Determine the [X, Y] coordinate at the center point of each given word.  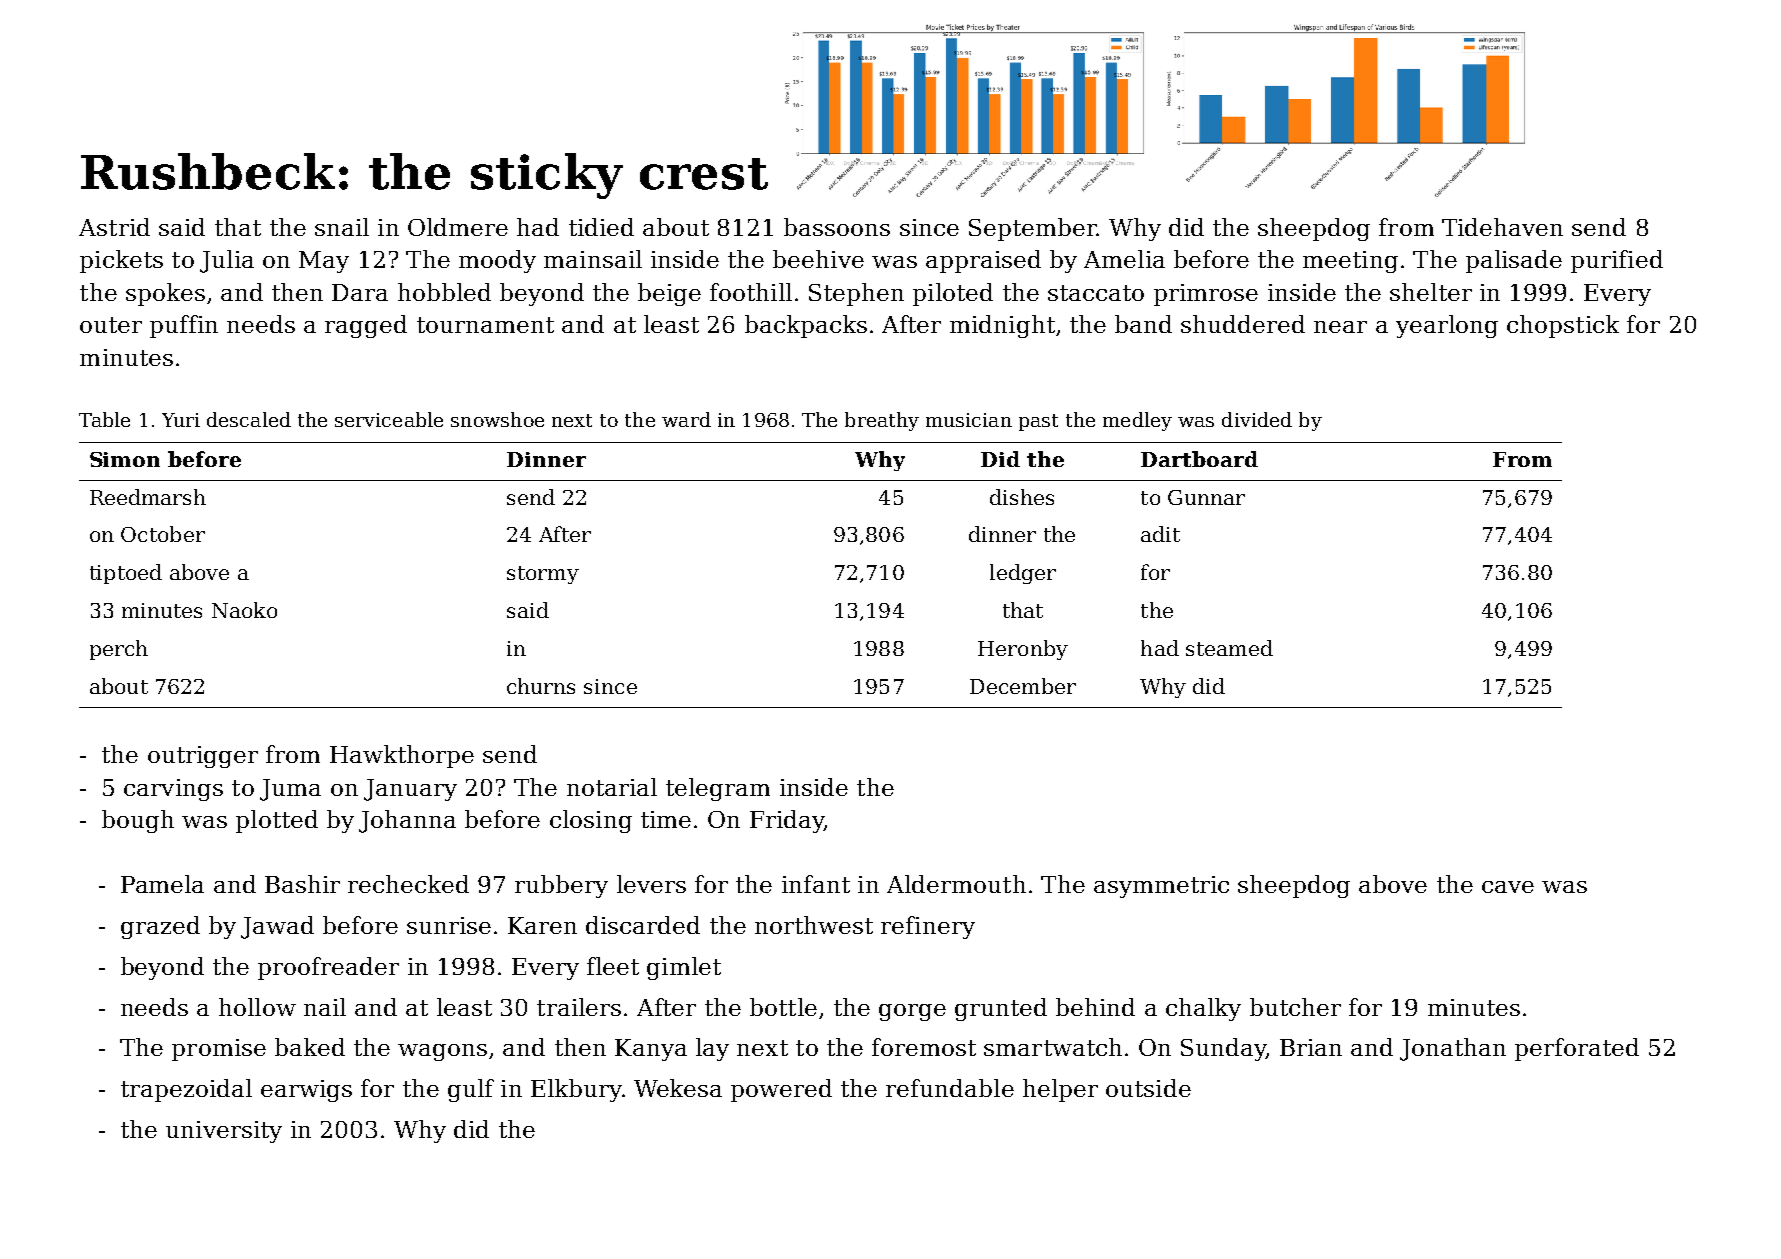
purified [1617, 261]
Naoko [244, 610]
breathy [882, 421]
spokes [165, 294]
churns [541, 686]
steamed [1229, 648]
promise [219, 1050]
